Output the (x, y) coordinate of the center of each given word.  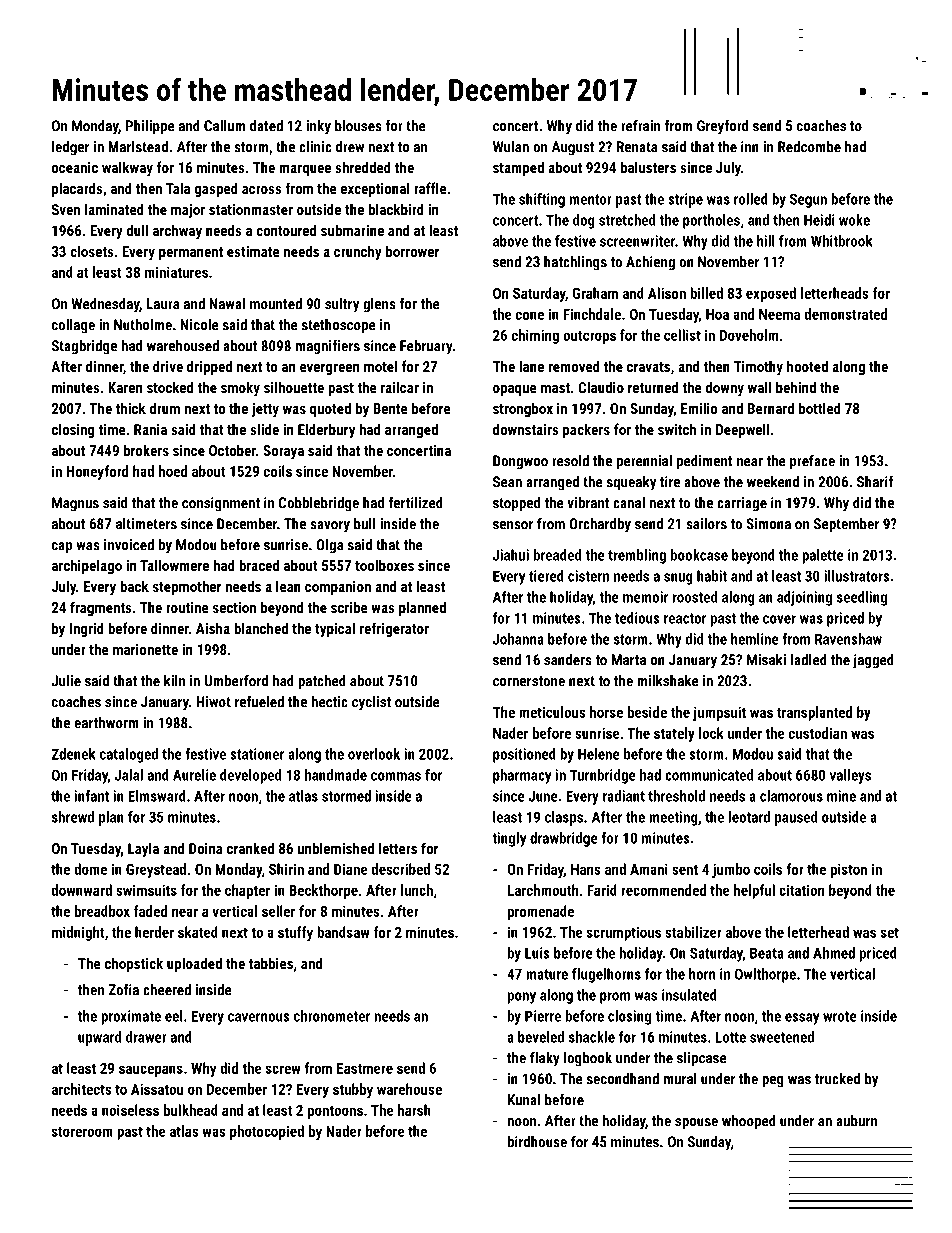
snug (678, 579)
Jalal (129, 775)
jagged (873, 661)
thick (131, 408)
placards (77, 189)
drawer (146, 1037)
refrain (640, 125)
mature (547, 974)
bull (364, 524)
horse (606, 712)
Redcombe (809, 147)
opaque (515, 390)
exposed (771, 294)
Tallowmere (174, 565)
